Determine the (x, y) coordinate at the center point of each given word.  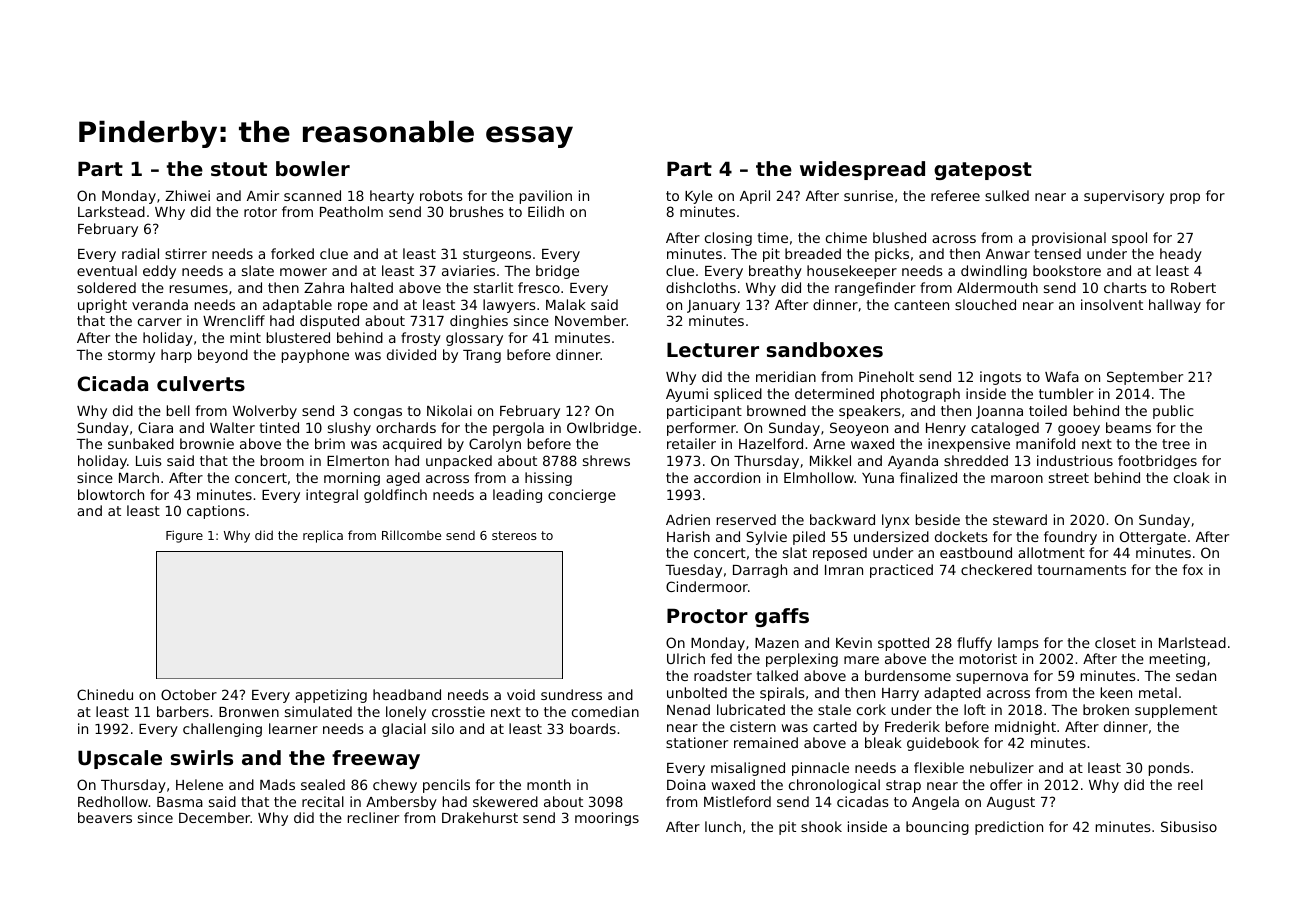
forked (292, 253)
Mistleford (737, 801)
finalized (928, 477)
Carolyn (495, 445)
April (755, 197)
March (139, 477)
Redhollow (113, 801)
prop (1185, 198)
